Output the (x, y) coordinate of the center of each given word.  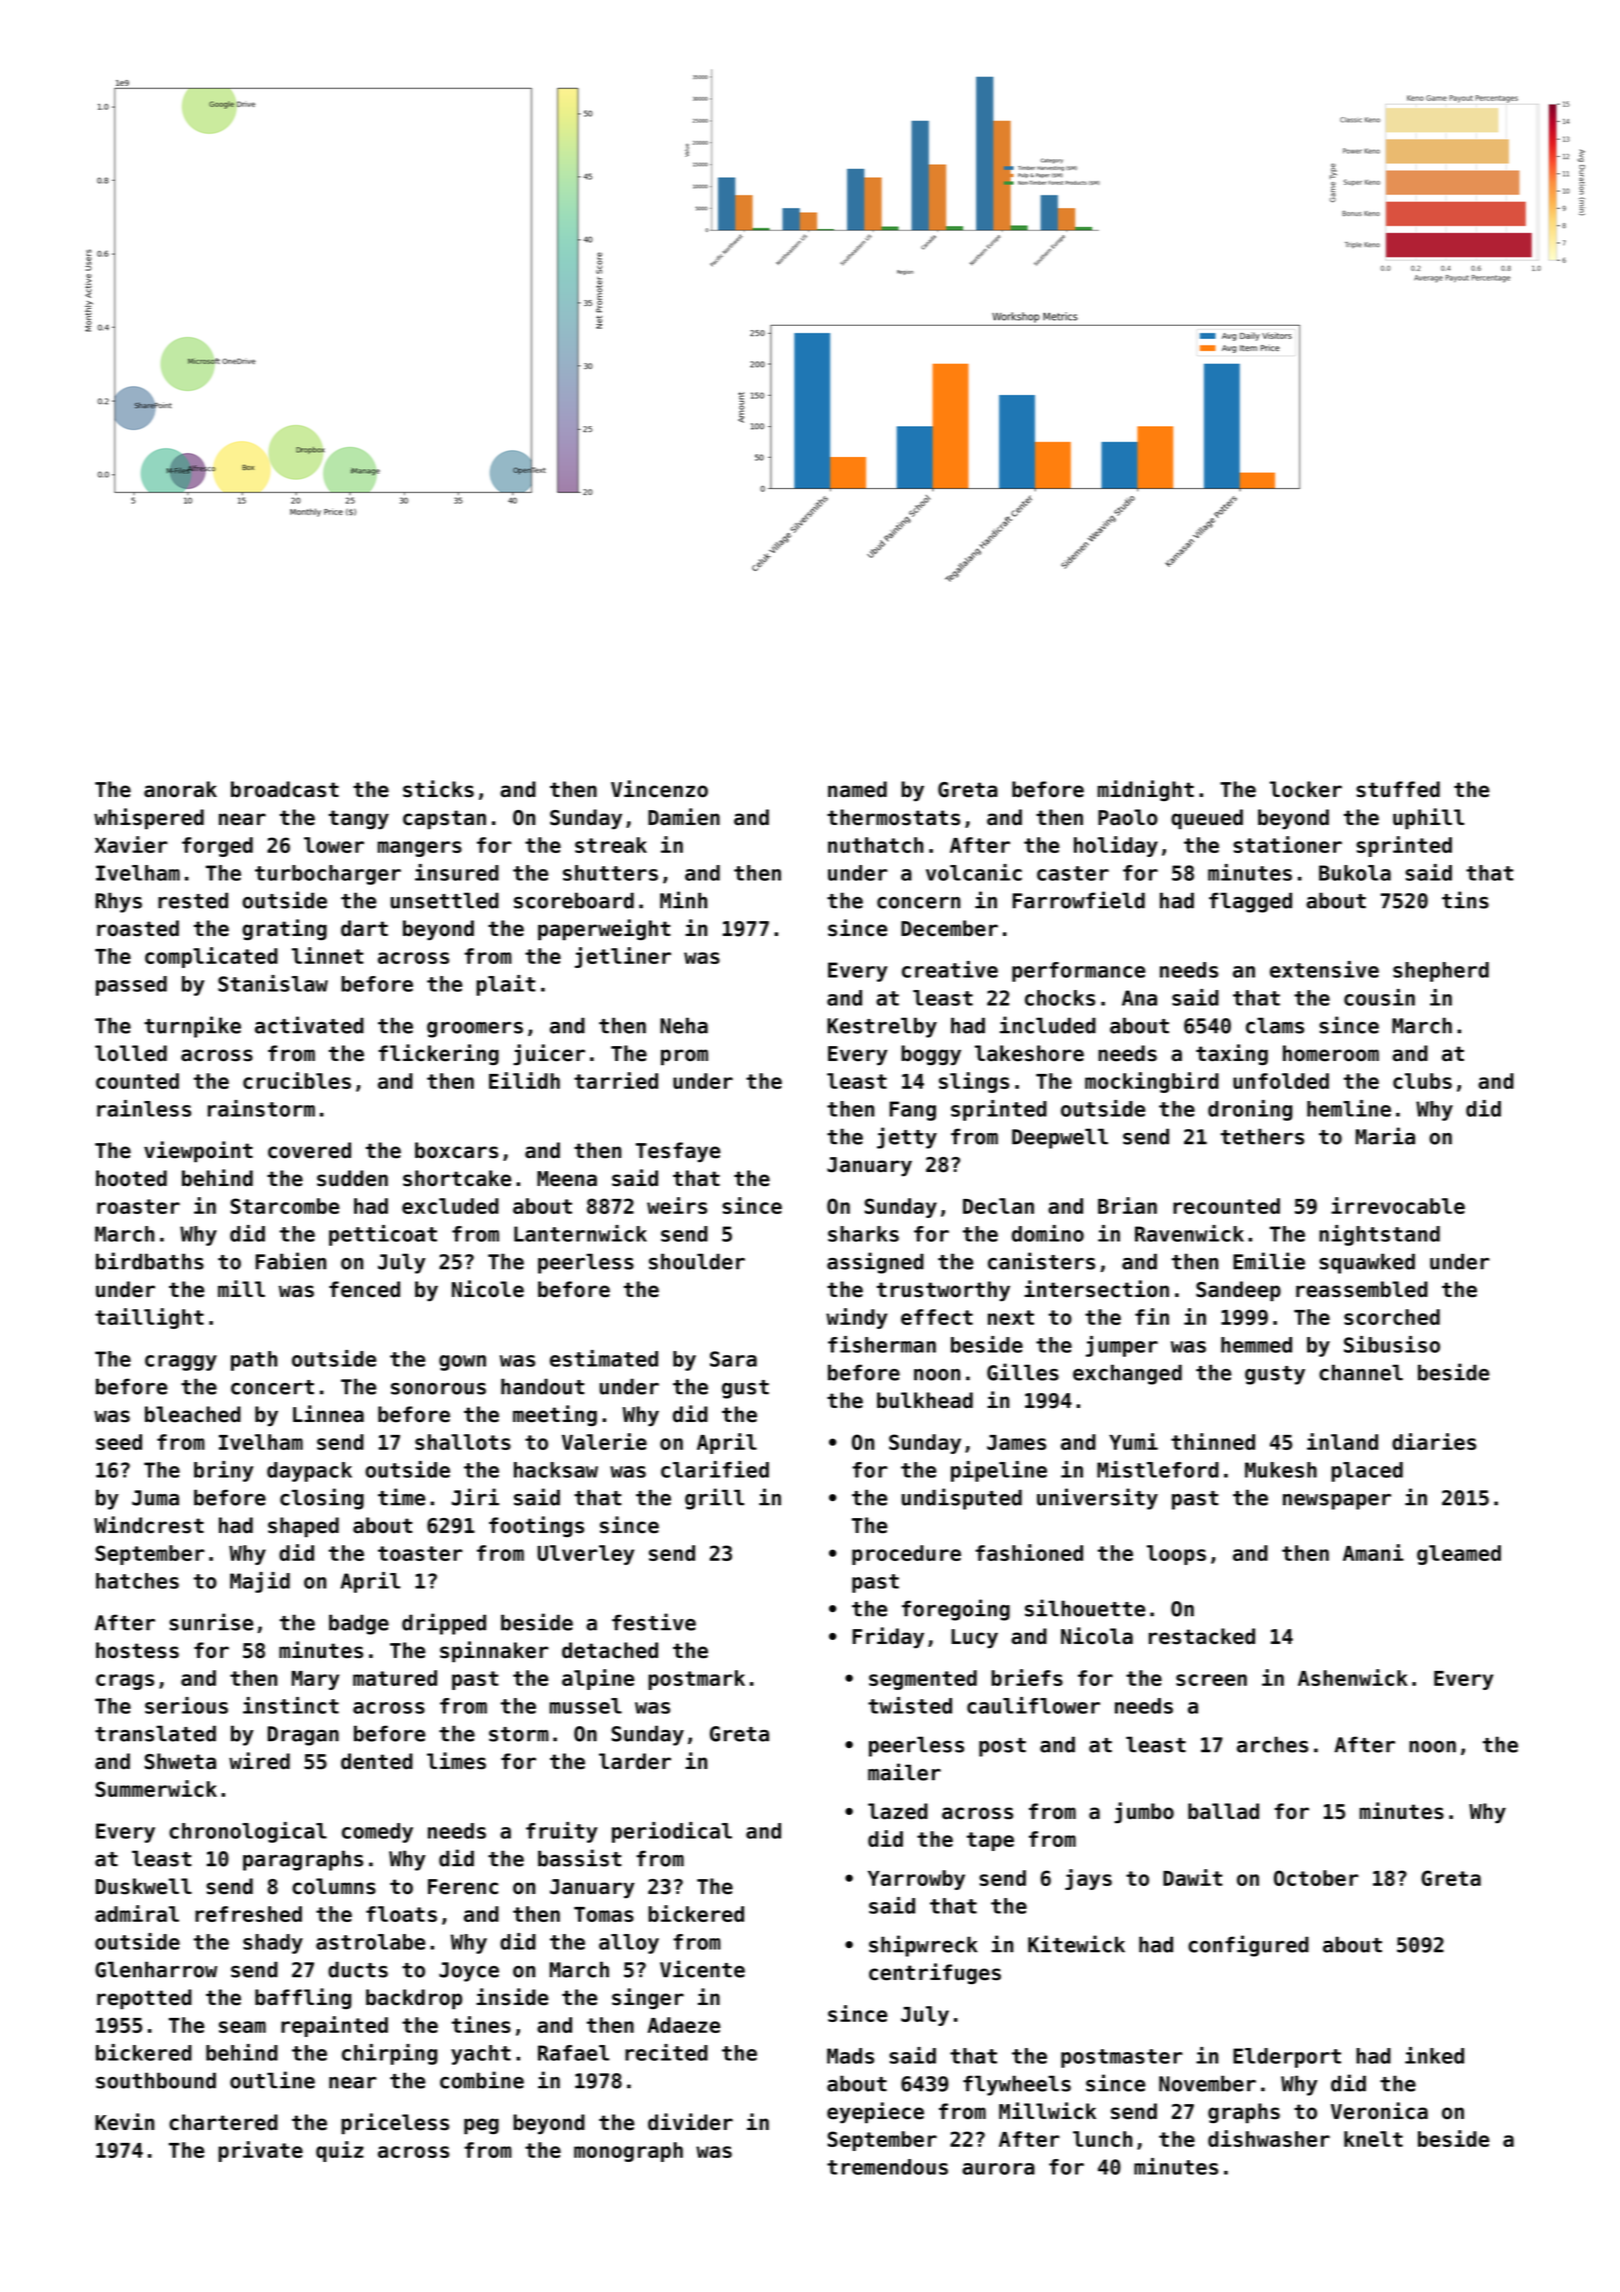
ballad (1223, 1811)
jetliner (623, 957)
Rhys (119, 902)
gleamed (1459, 1555)
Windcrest (149, 1525)
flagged (1250, 902)
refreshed (248, 1914)
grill (714, 1499)
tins (1465, 900)
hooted (131, 1178)
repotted (144, 1999)
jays (1088, 1879)
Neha (684, 1025)
